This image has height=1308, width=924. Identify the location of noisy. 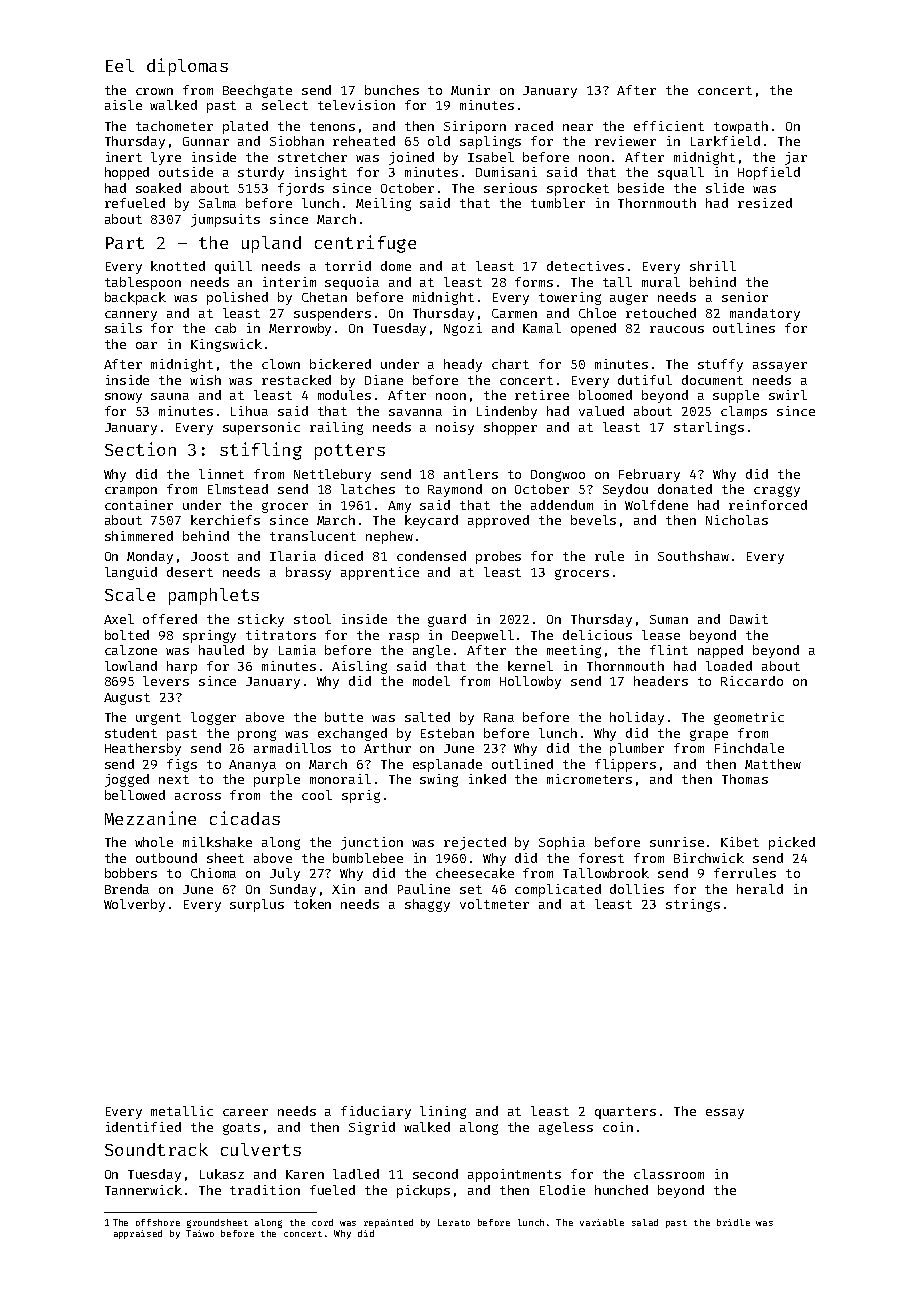
(455, 428).
